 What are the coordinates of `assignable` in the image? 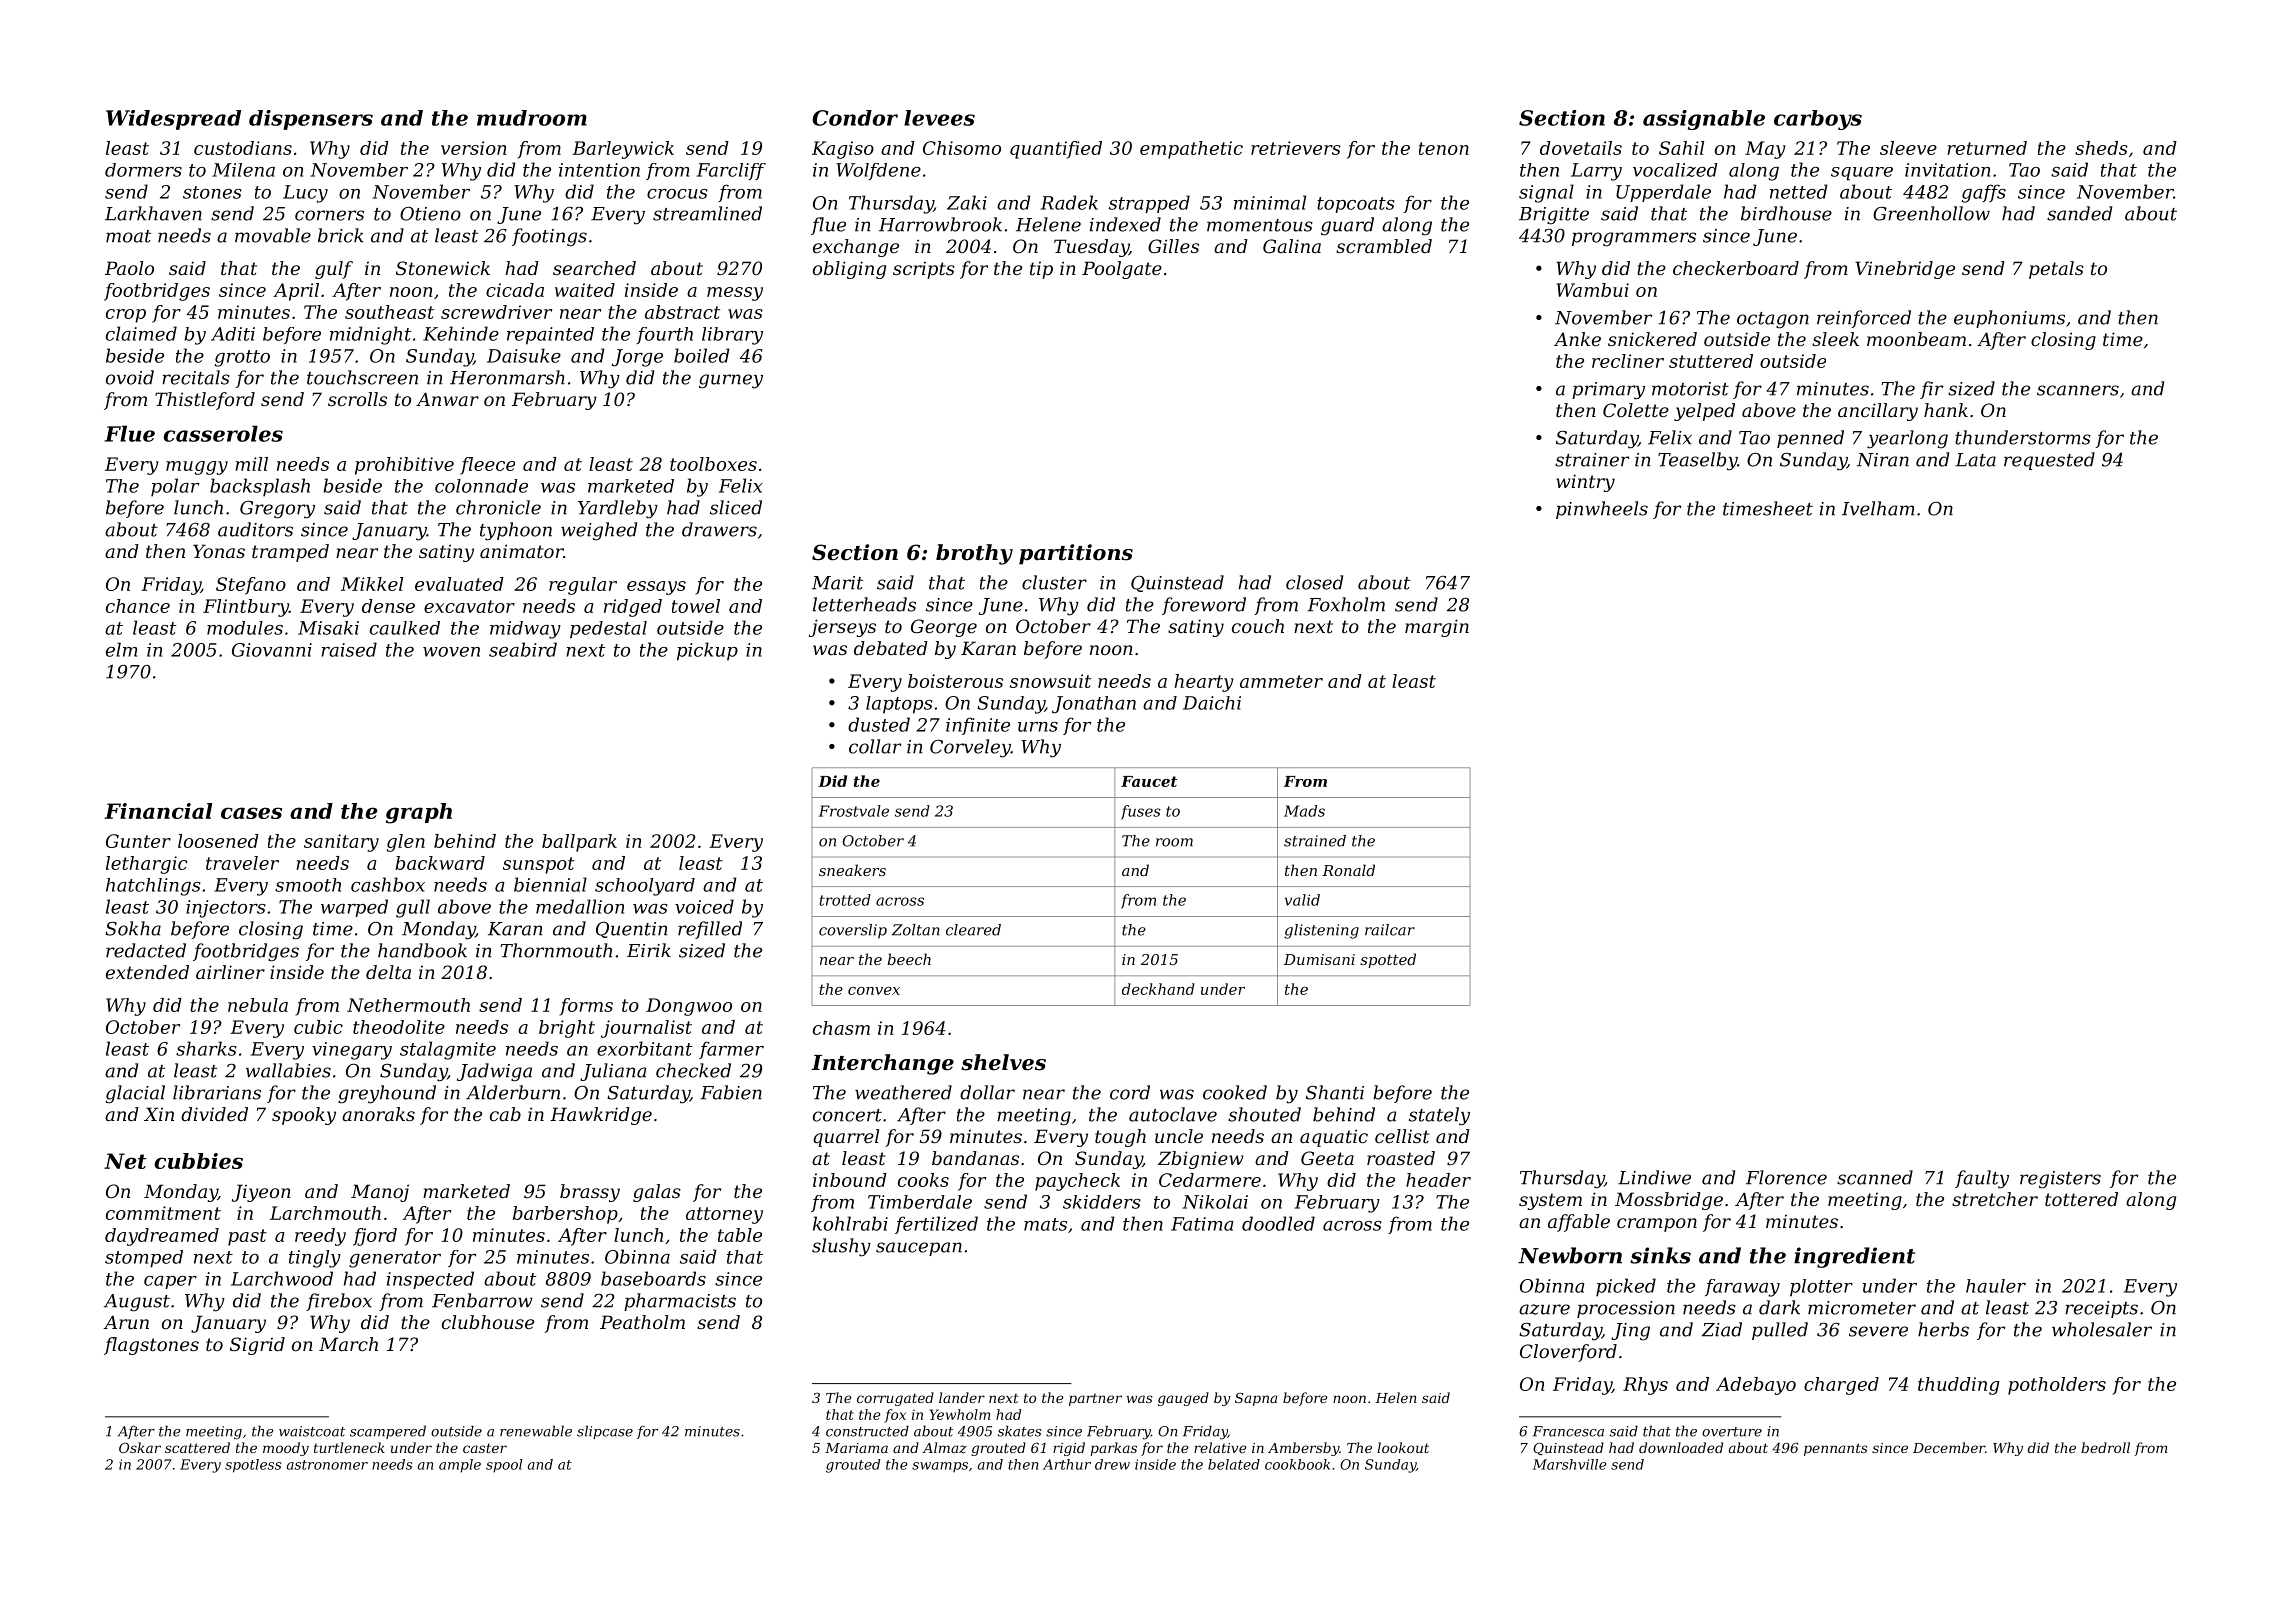 It's located at (1704, 120).
